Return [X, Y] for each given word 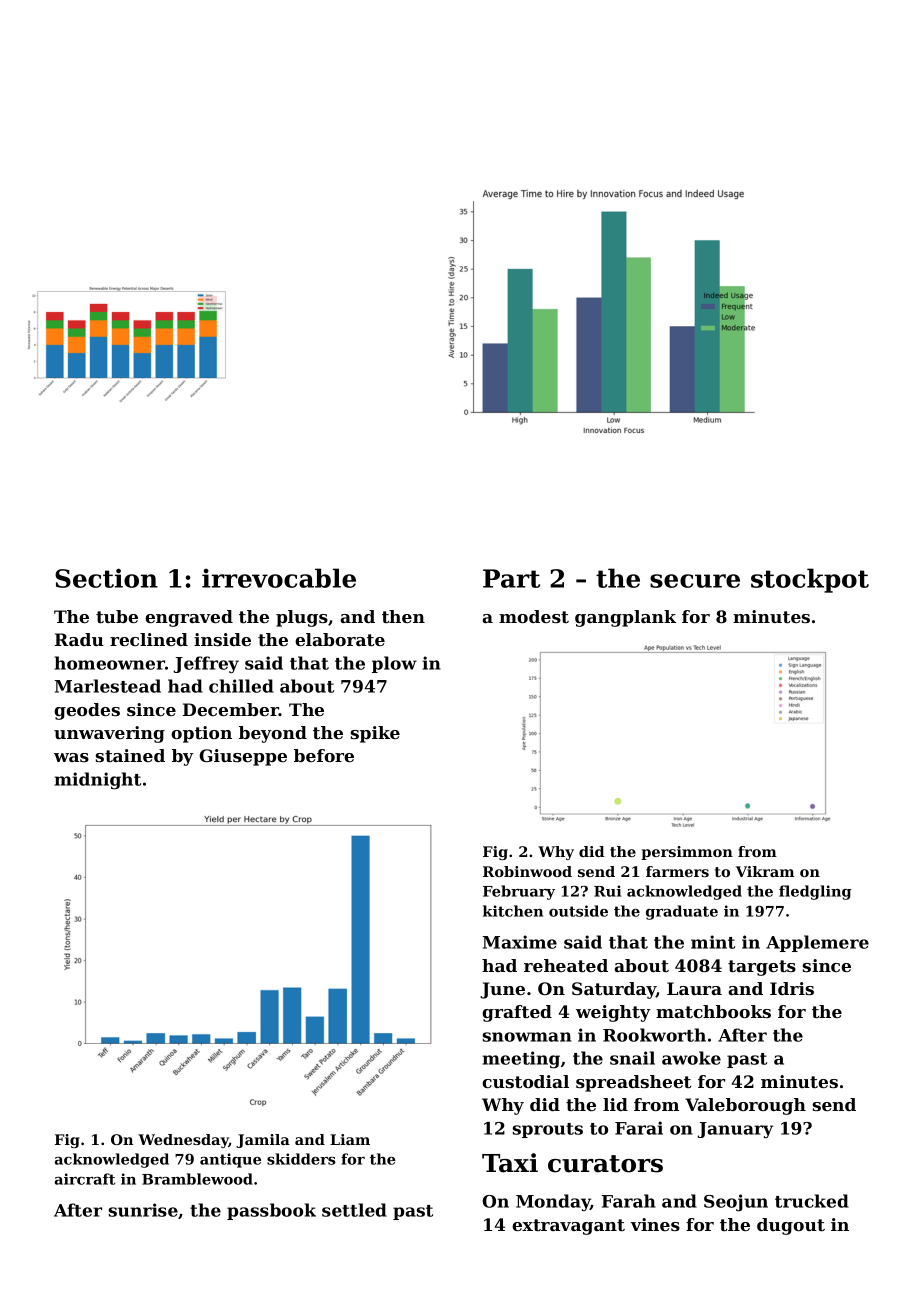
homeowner [109, 663]
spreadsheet [633, 1083]
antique [230, 1160]
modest [534, 616]
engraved [189, 618]
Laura [694, 988]
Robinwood [527, 871]
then [403, 616]
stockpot [810, 580]
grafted [517, 1013]
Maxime [519, 942]
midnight [97, 781]
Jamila [263, 1141]
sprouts [548, 1130]
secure [695, 581]
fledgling [815, 892]
